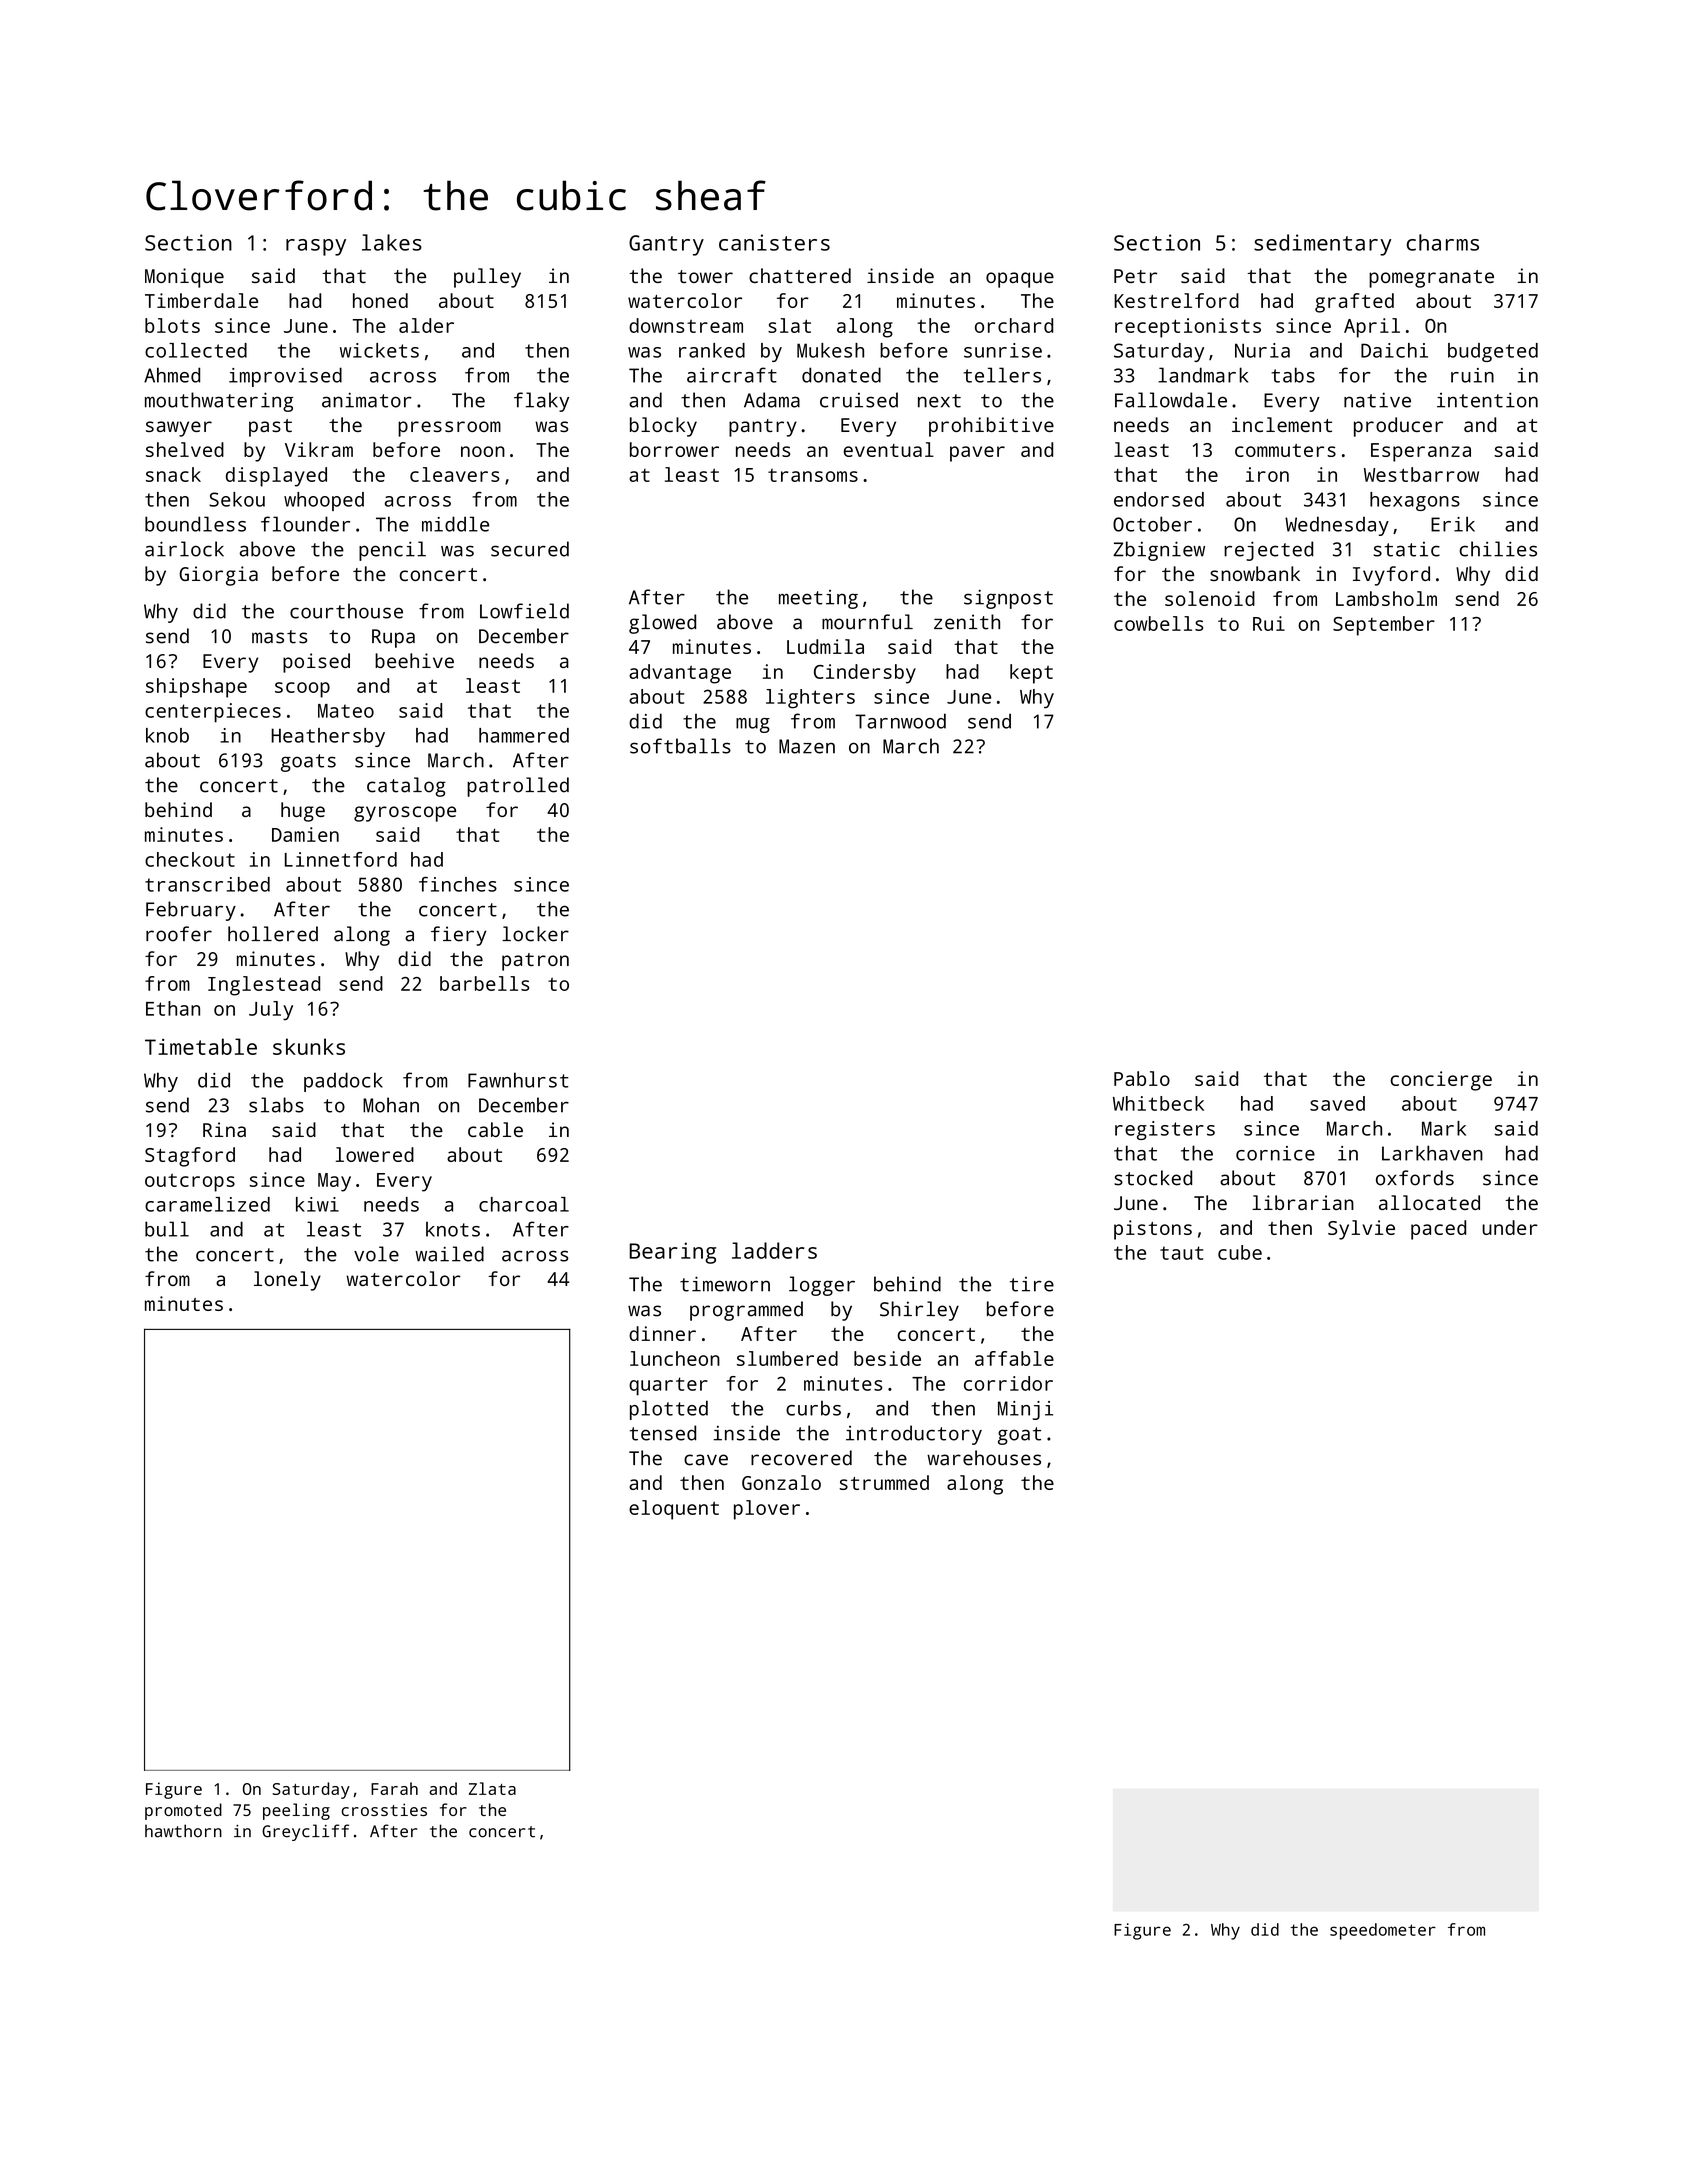 Image resolution: width=1683 pixels, height=2178 pixels. What do you see at coordinates (183, 1831) in the screenshot?
I see `hawthorn` at bounding box center [183, 1831].
